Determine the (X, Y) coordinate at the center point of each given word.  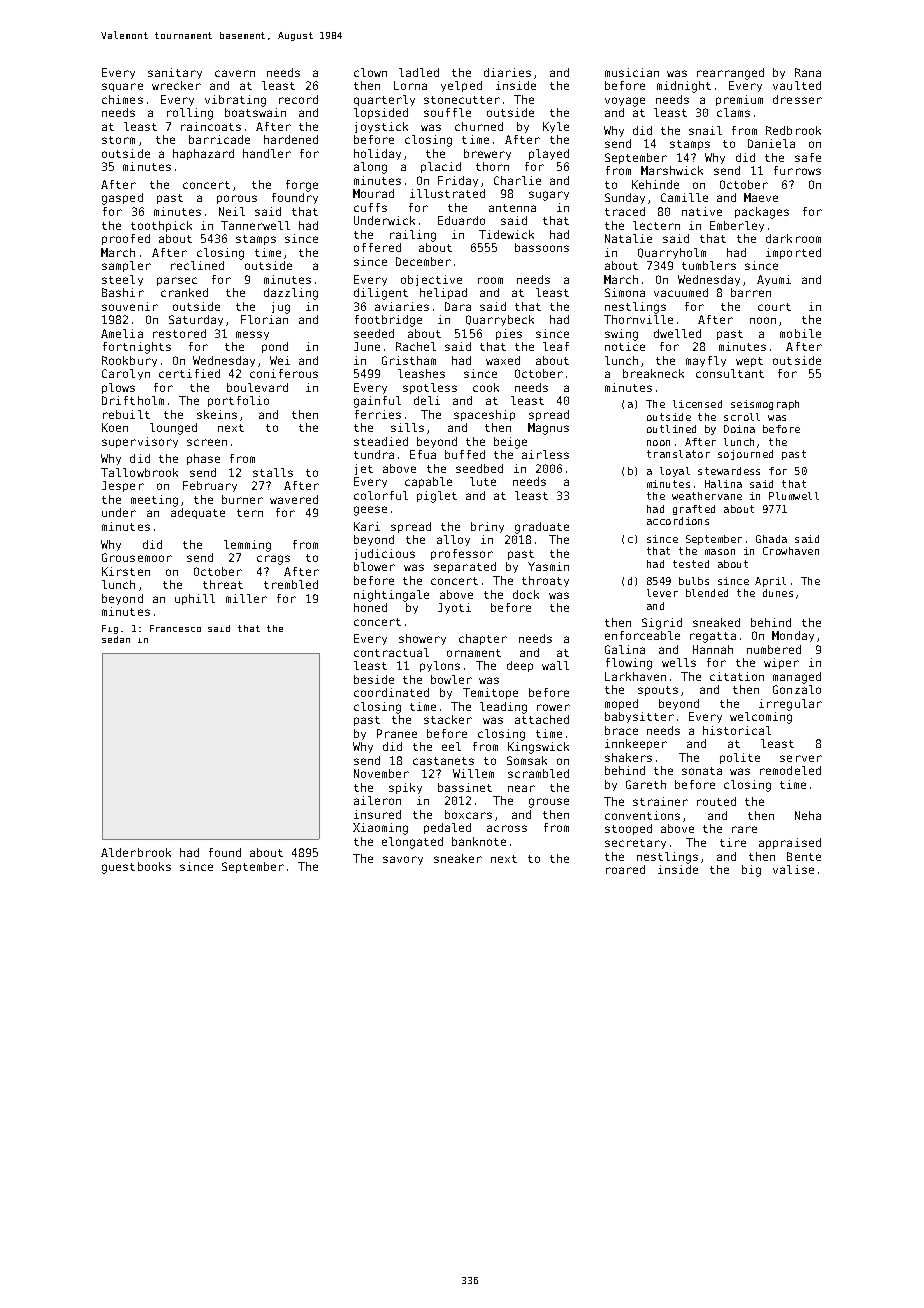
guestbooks (136, 868)
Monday (793, 636)
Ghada (771, 539)
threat (223, 584)
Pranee (397, 733)
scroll (742, 417)
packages (762, 213)
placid (441, 167)
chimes (122, 99)
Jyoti (454, 608)
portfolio (238, 401)
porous (237, 199)
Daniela (771, 143)
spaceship (484, 415)
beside (374, 679)
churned (479, 126)
